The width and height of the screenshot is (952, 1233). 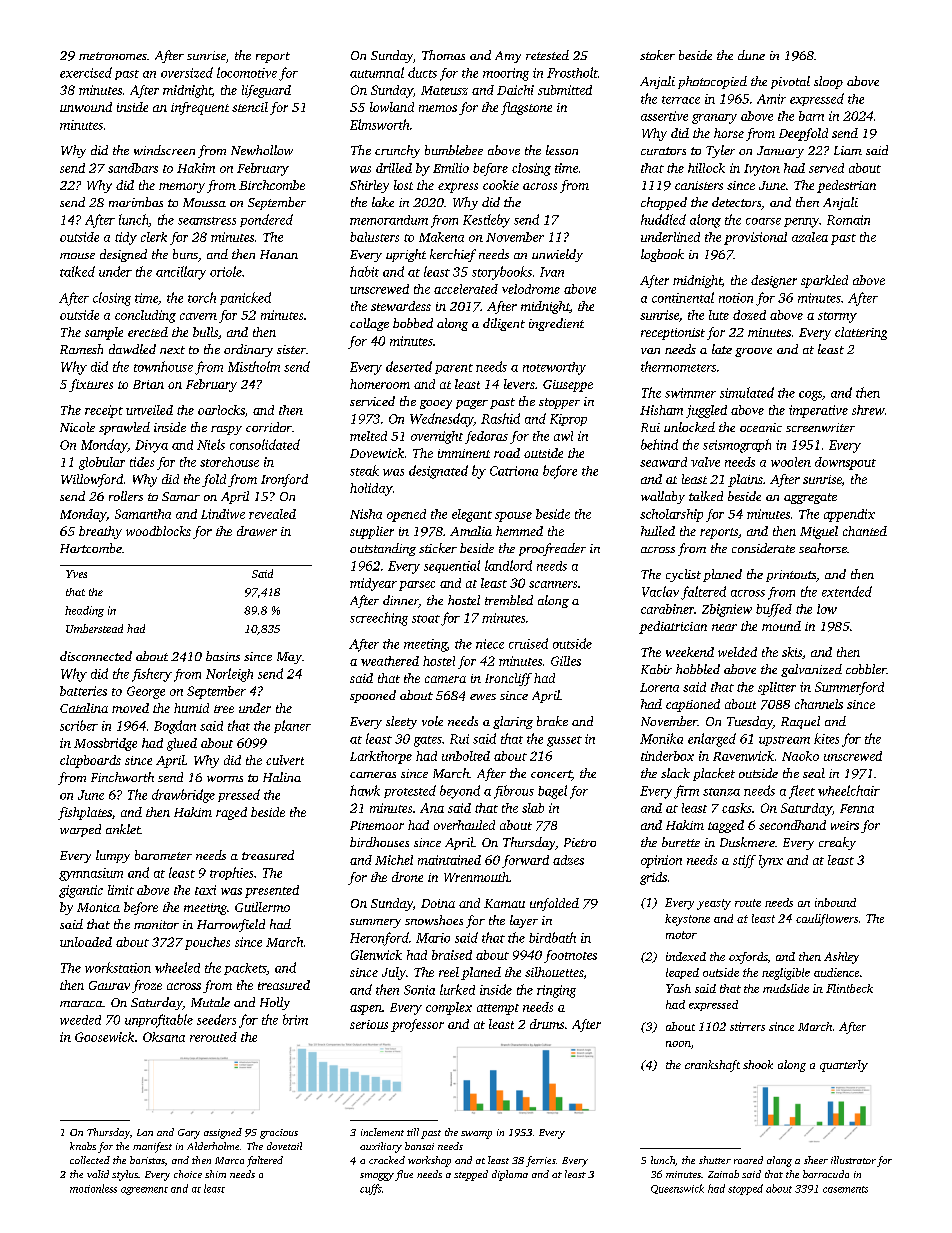 What do you see at coordinates (751, 55) in the screenshot?
I see `dune` at bounding box center [751, 55].
